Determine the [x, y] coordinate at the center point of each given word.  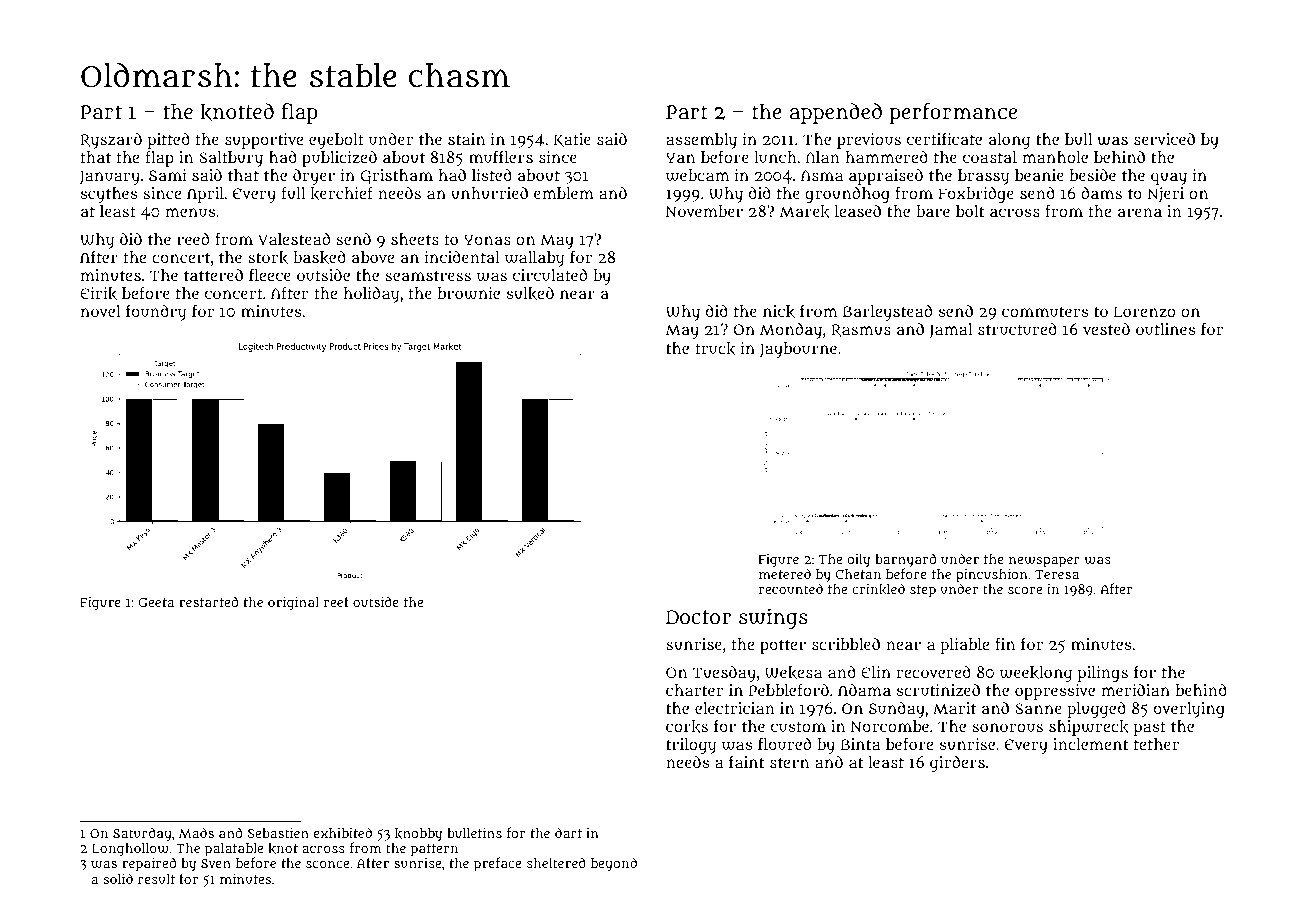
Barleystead [887, 313]
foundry [156, 312]
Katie [572, 140]
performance [953, 113]
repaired [149, 865]
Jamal [950, 331]
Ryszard [111, 141]
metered [785, 573]
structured [1017, 329]
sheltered [556, 862]
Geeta [156, 603]
